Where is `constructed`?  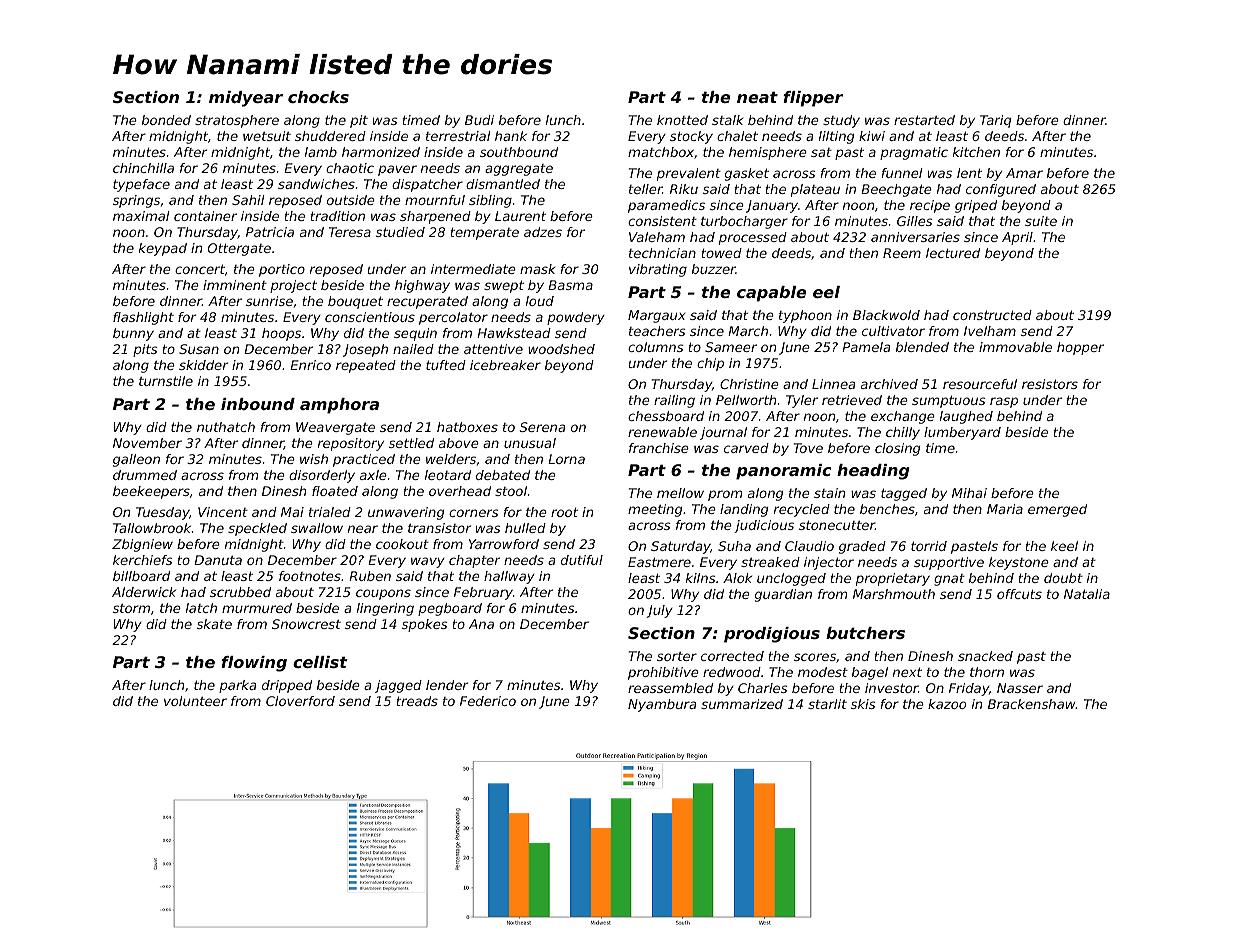 constructed is located at coordinates (992, 315).
